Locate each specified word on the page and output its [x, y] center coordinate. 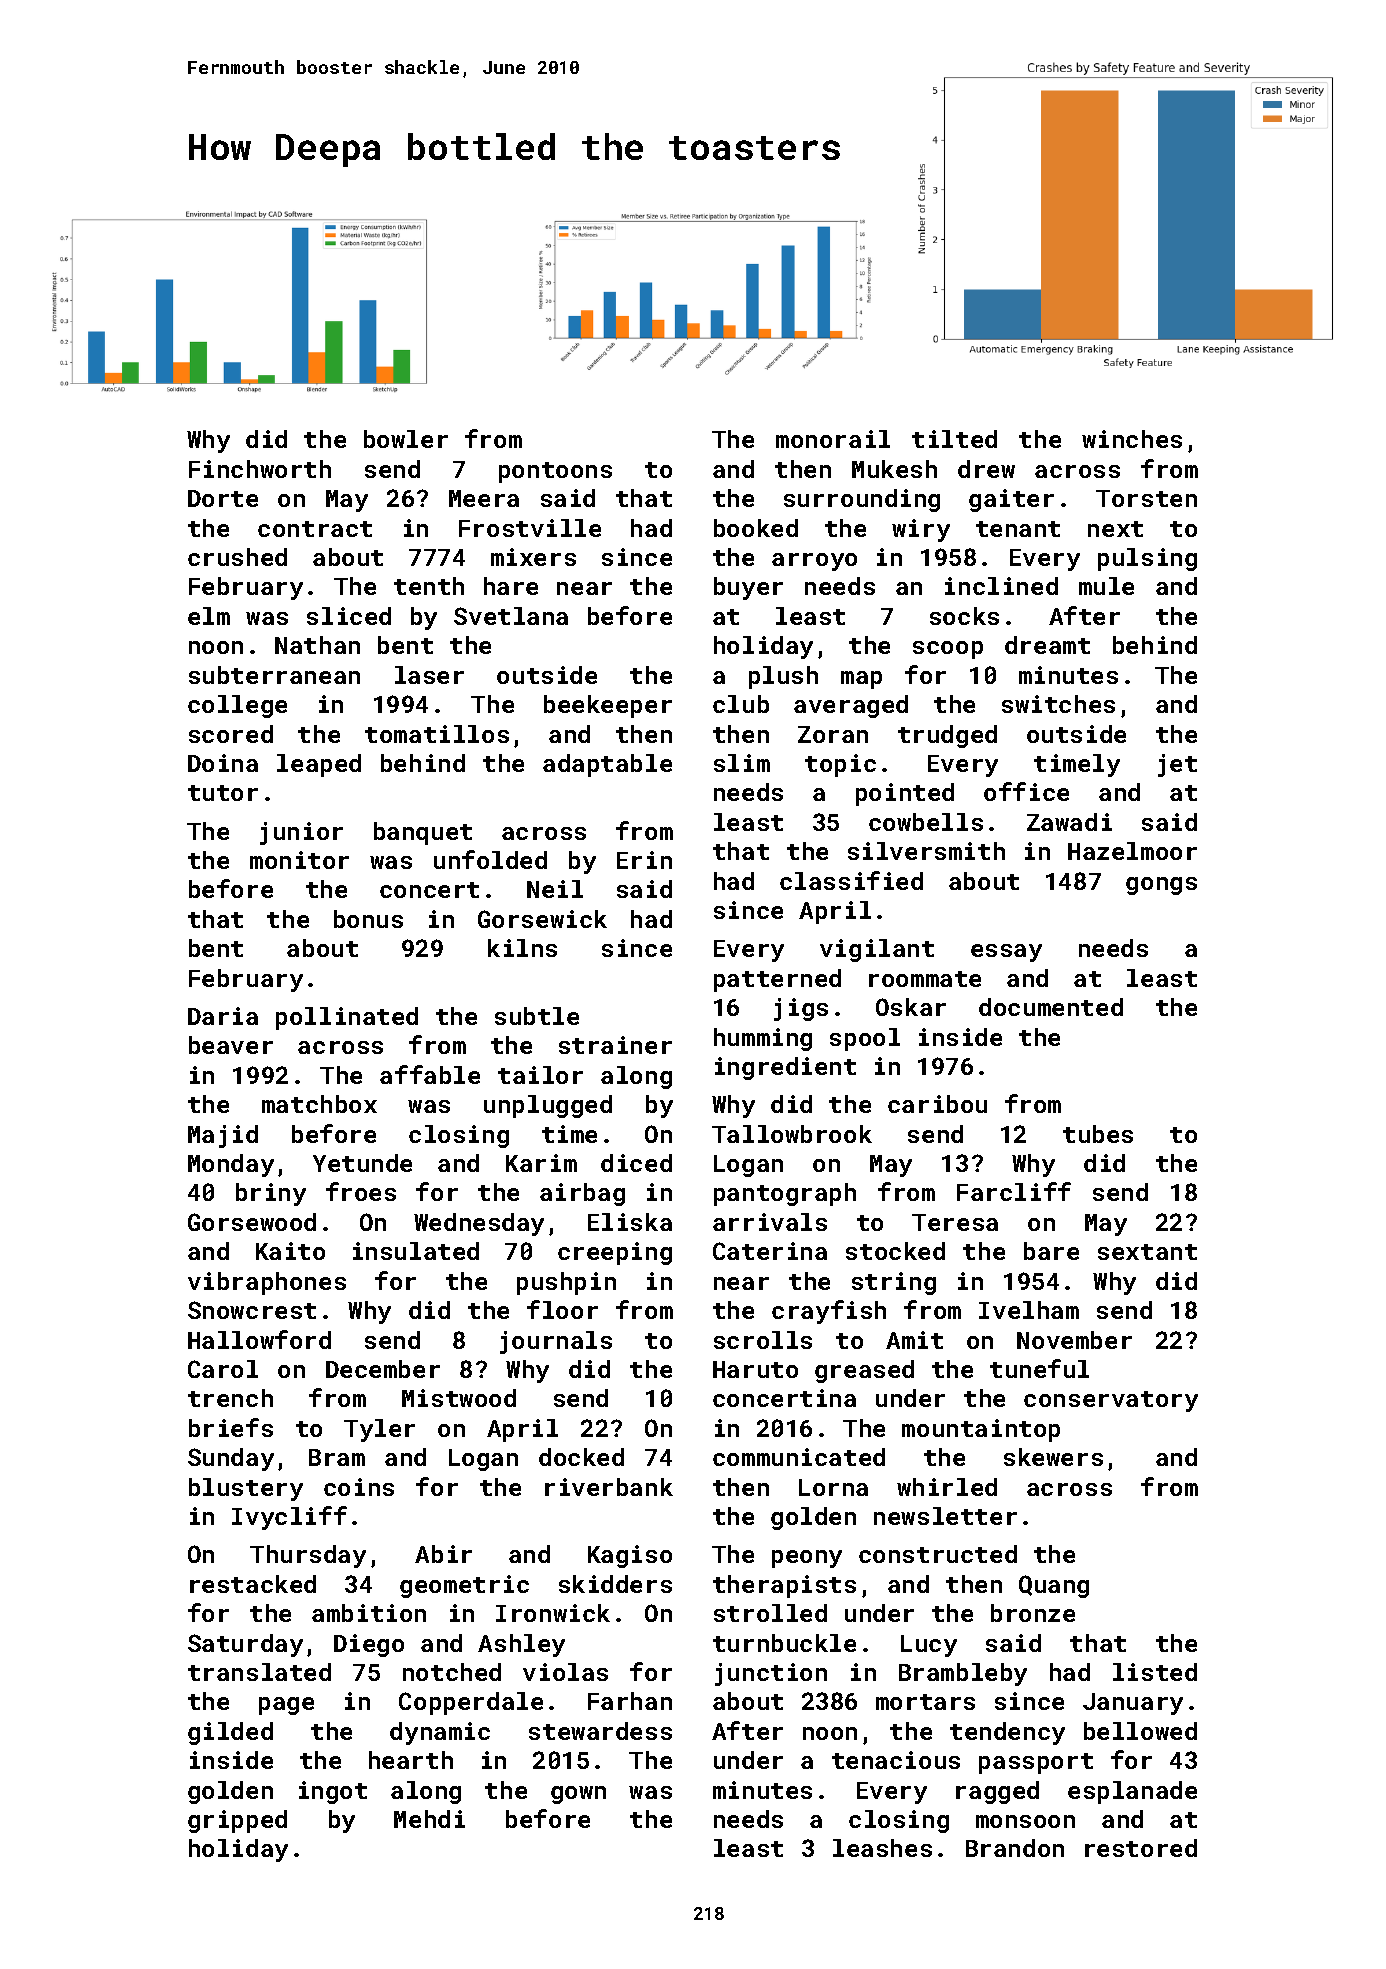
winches [1132, 439]
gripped [237, 1821]
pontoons [555, 472]
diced [636, 1163]
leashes [882, 1848]
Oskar [911, 1007]
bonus [368, 919]
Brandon [1015, 1848]
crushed [237, 557]
